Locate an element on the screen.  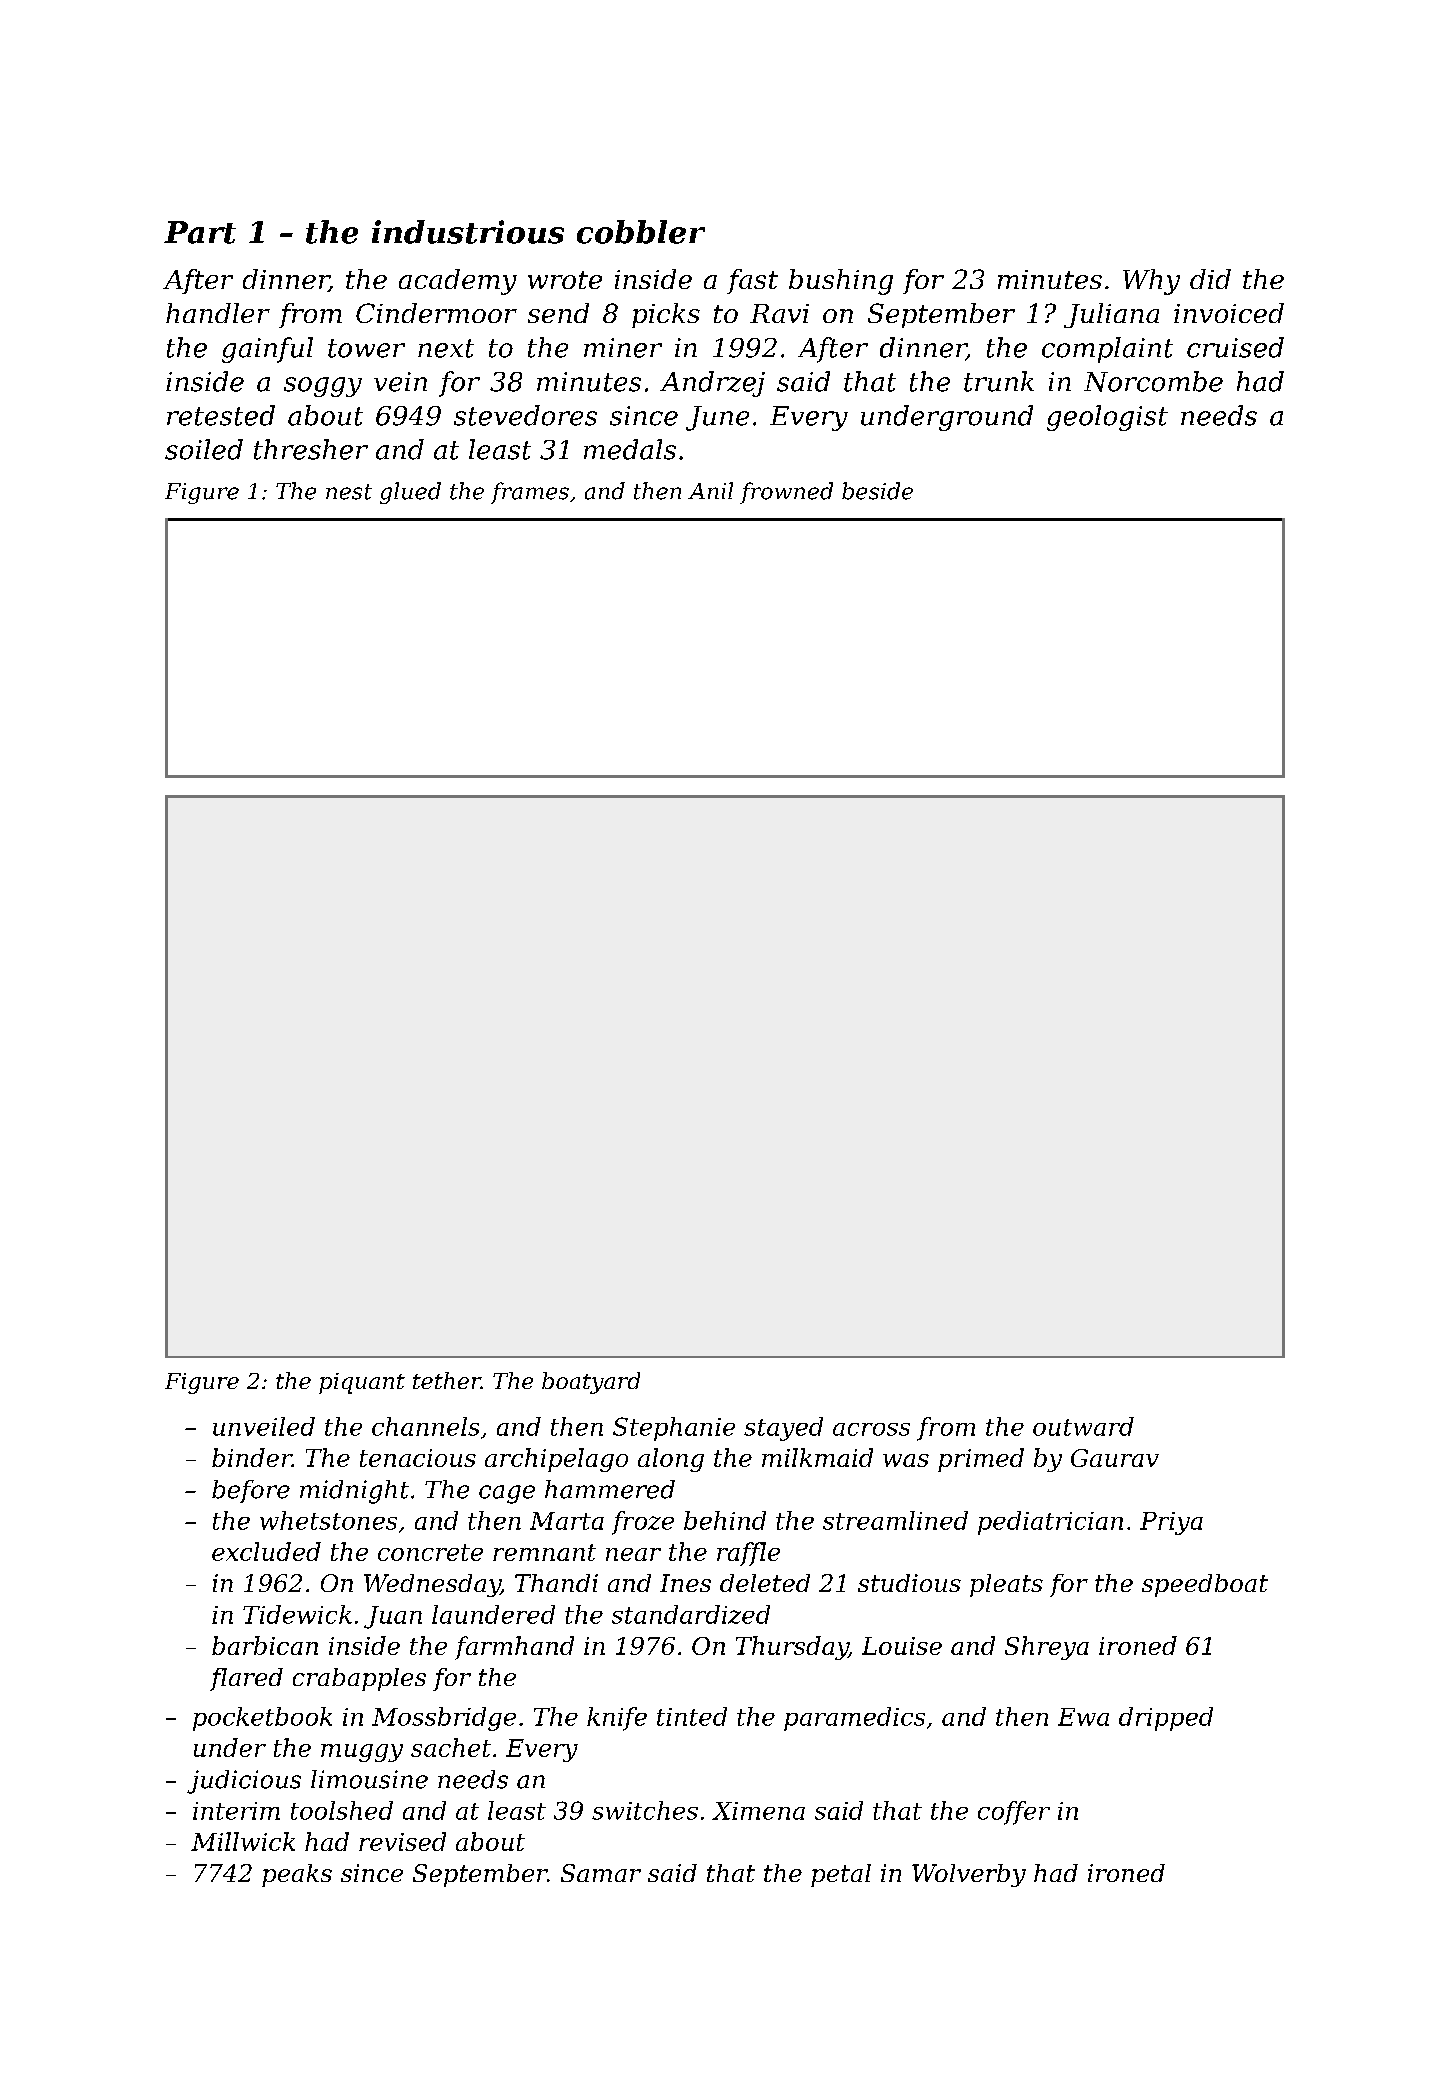
peaks is located at coordinates (297, 1875).
